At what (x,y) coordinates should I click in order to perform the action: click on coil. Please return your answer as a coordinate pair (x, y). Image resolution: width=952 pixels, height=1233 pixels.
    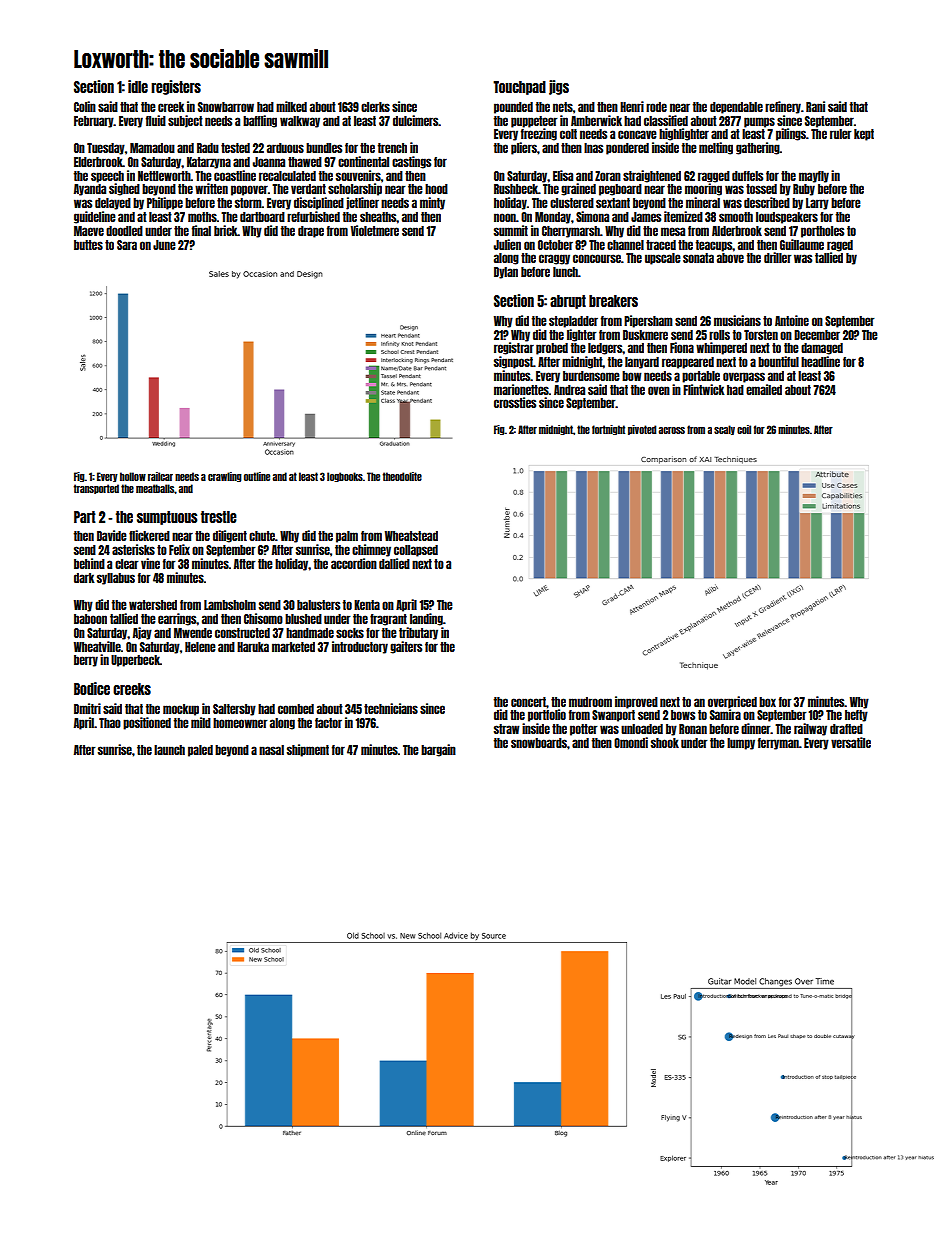
    Looking at the image, I should click on (744, 429).
